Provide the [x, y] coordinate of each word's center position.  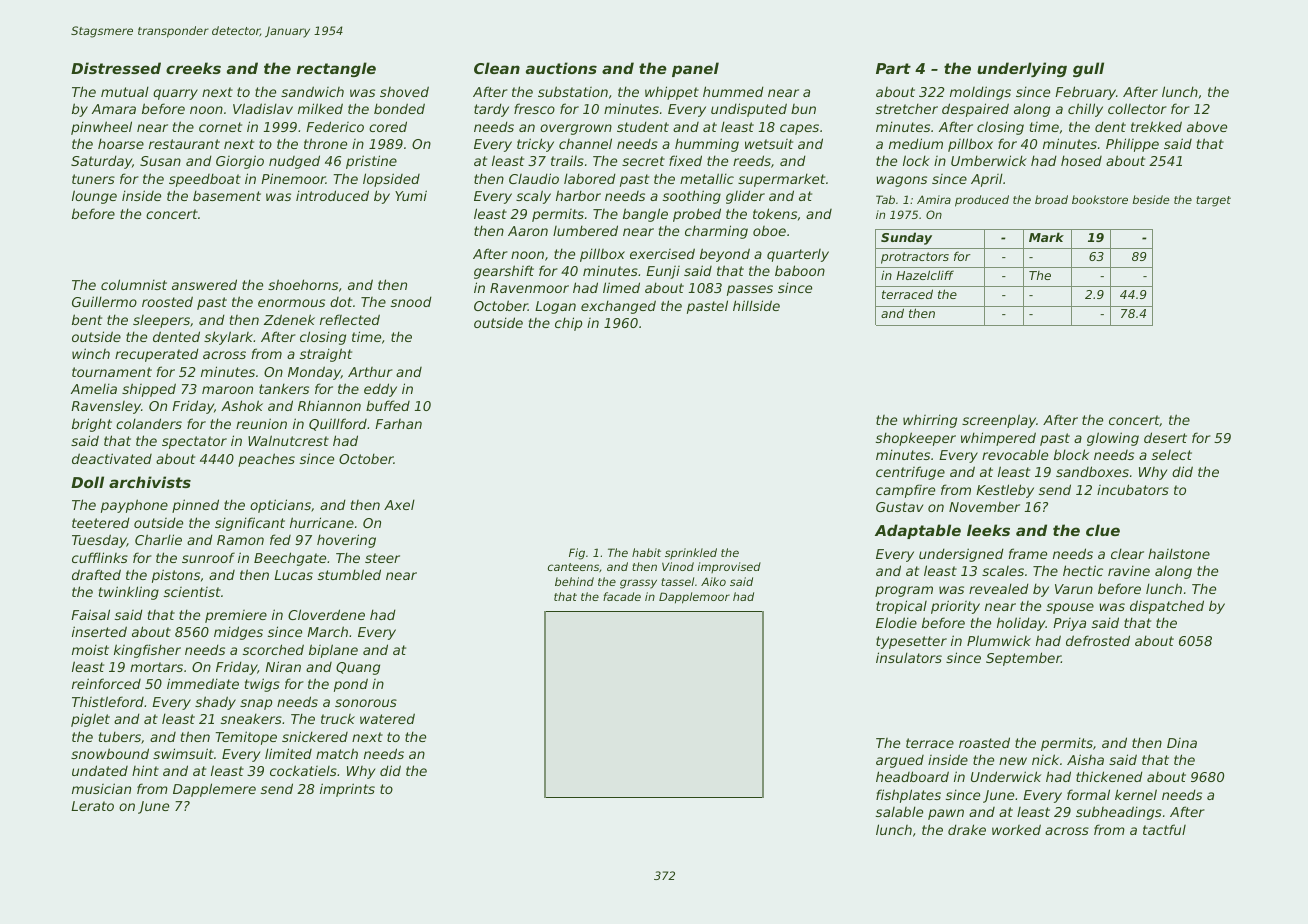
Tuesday [99, 541]
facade [622, 596]
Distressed [116, 68]
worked [1016, 829]
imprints [347, 790]
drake [967, 829]
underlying [1022, 69]
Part [893, 68]
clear [1127, 553]
